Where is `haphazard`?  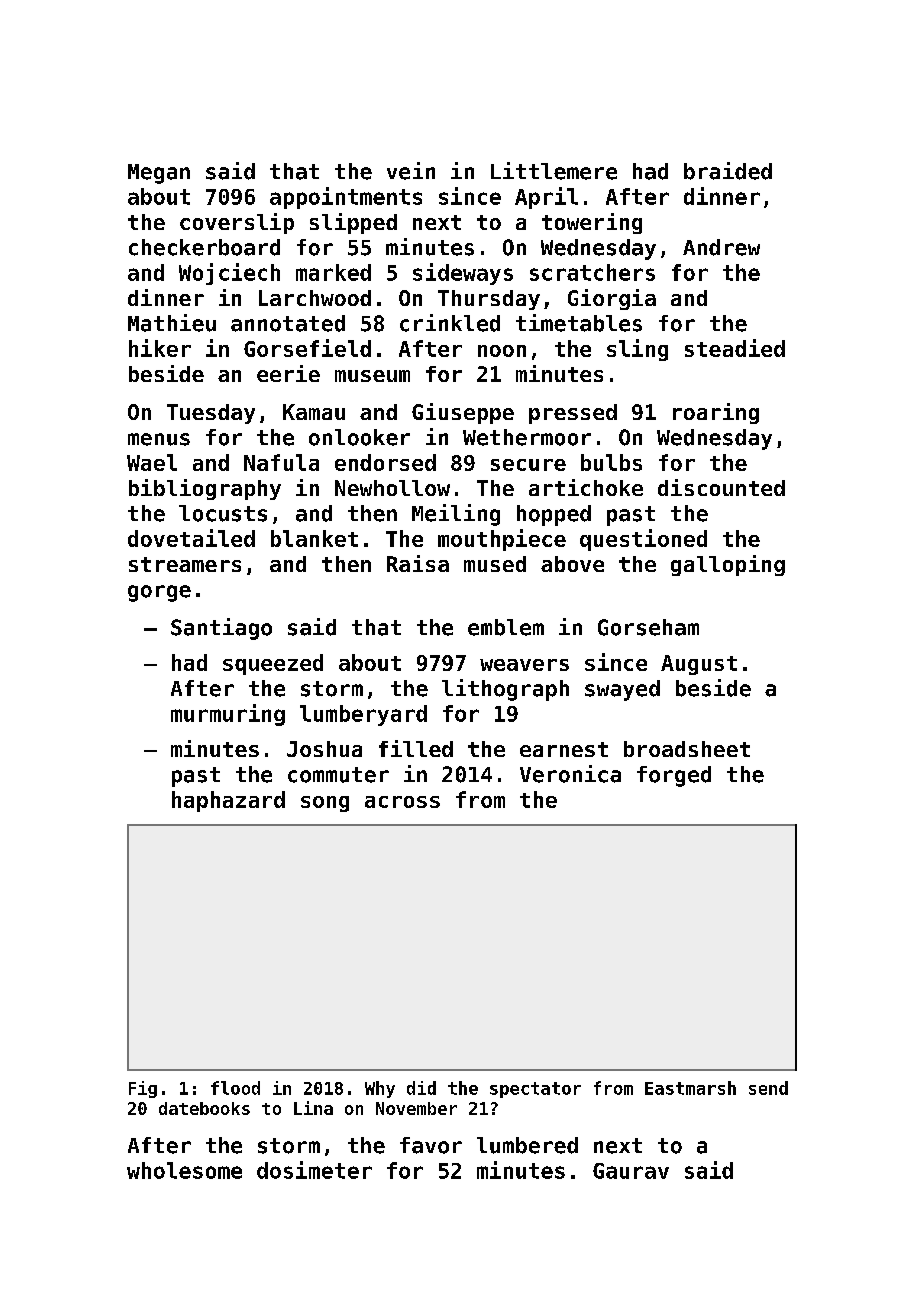 haphazard is located at coordinates (228, 801).
